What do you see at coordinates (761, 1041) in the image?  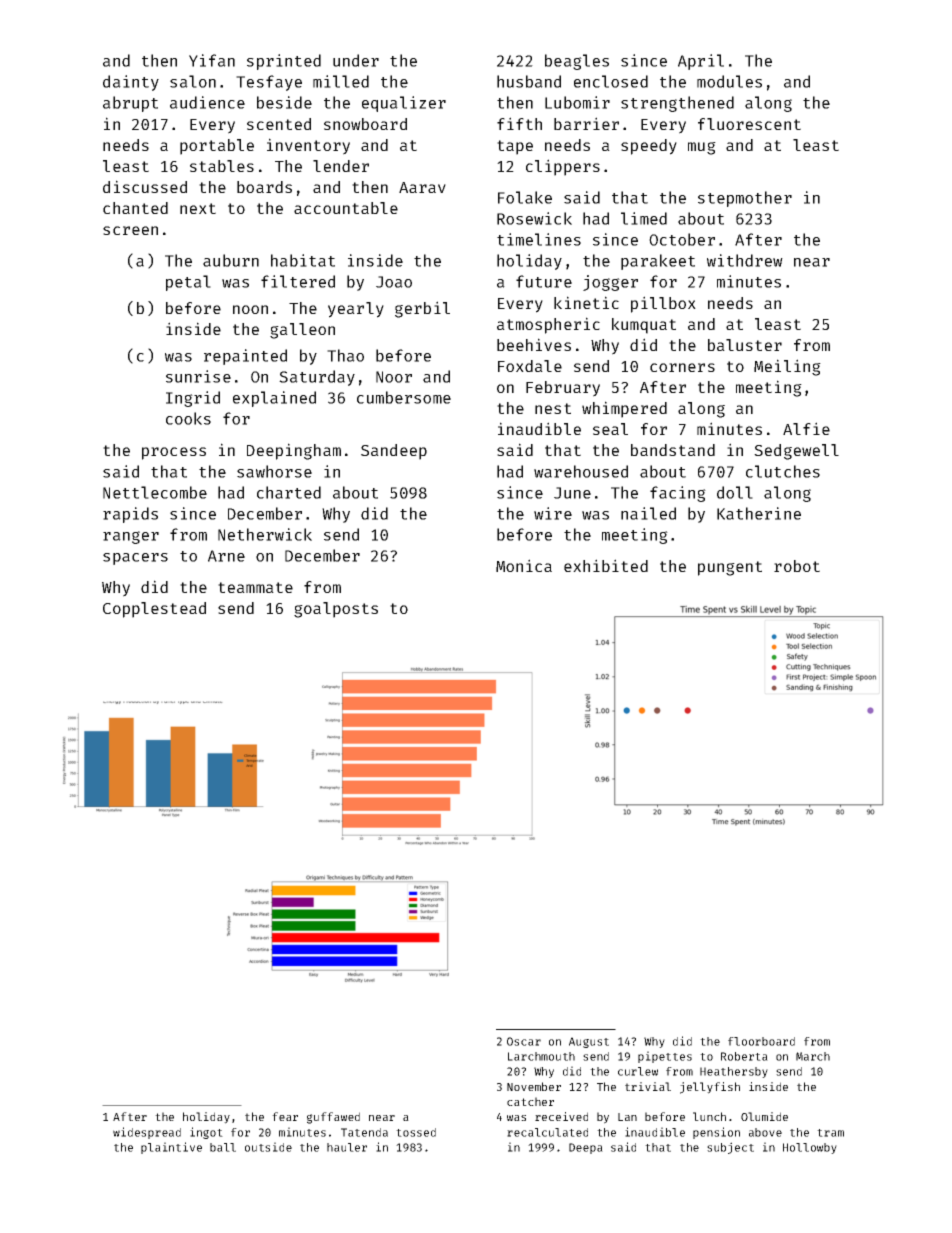 I see `floorboard` at bounding box center [761, 1041].
